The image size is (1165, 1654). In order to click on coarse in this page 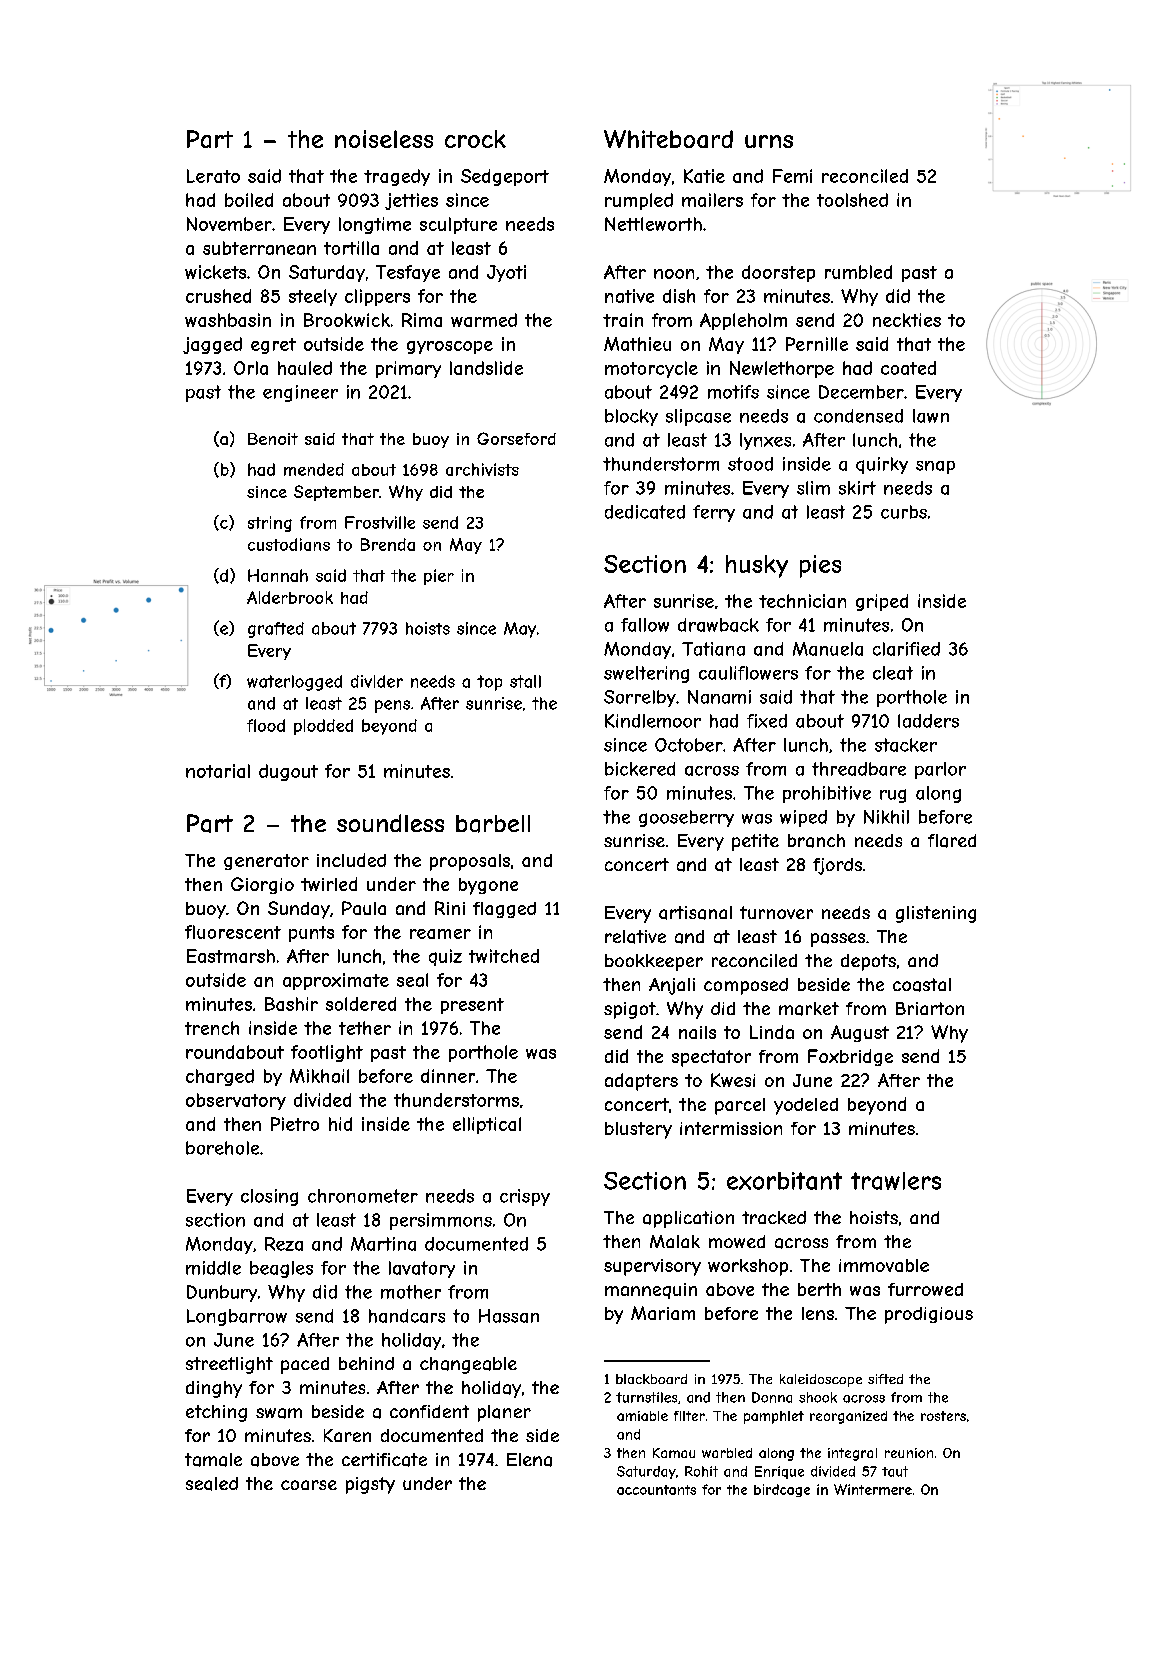, I will do `click(309, 1485)`.
